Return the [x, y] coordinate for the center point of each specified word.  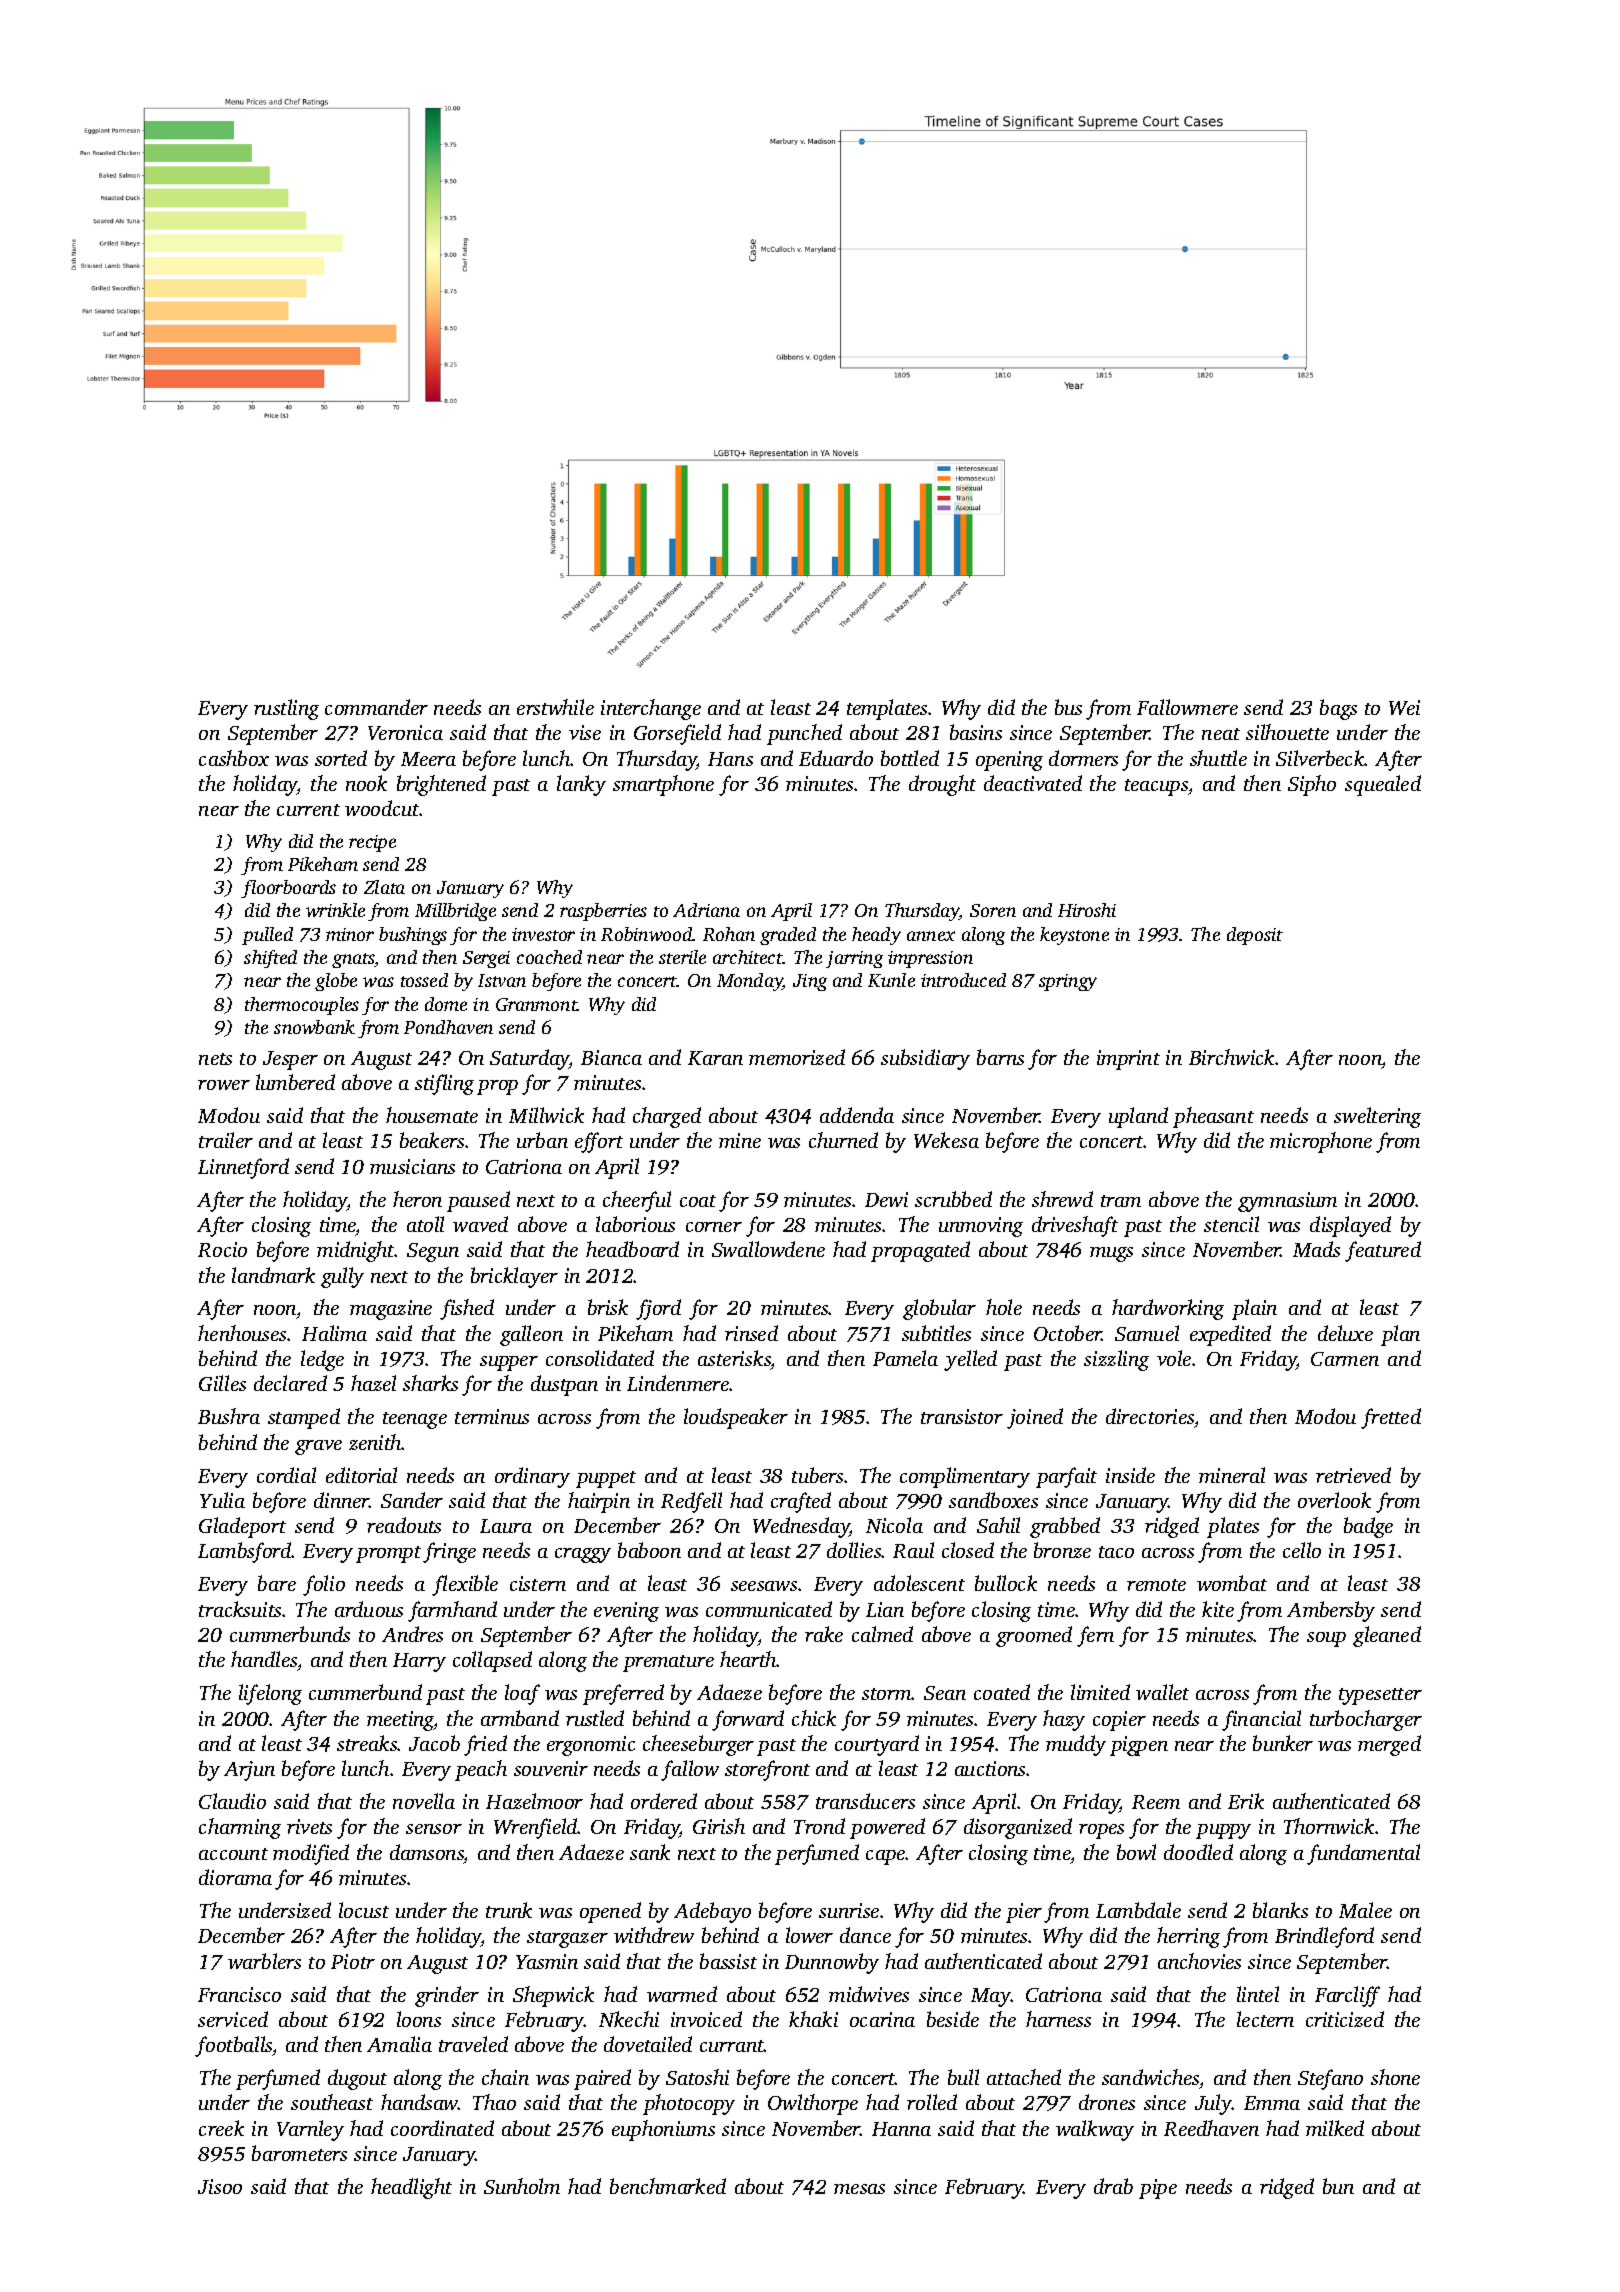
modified [311, 1854]
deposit [1255, 936]
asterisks [734, 1358]
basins [976, 732]
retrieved [1353, 1475]
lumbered [295, 1082]
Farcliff [1347, 1996]
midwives [869, 1994]
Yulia [222, 1500]
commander [376, 707]
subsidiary [925, 1059]
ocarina [882, 2019]
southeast [332, 2102]
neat [1221, 734]
